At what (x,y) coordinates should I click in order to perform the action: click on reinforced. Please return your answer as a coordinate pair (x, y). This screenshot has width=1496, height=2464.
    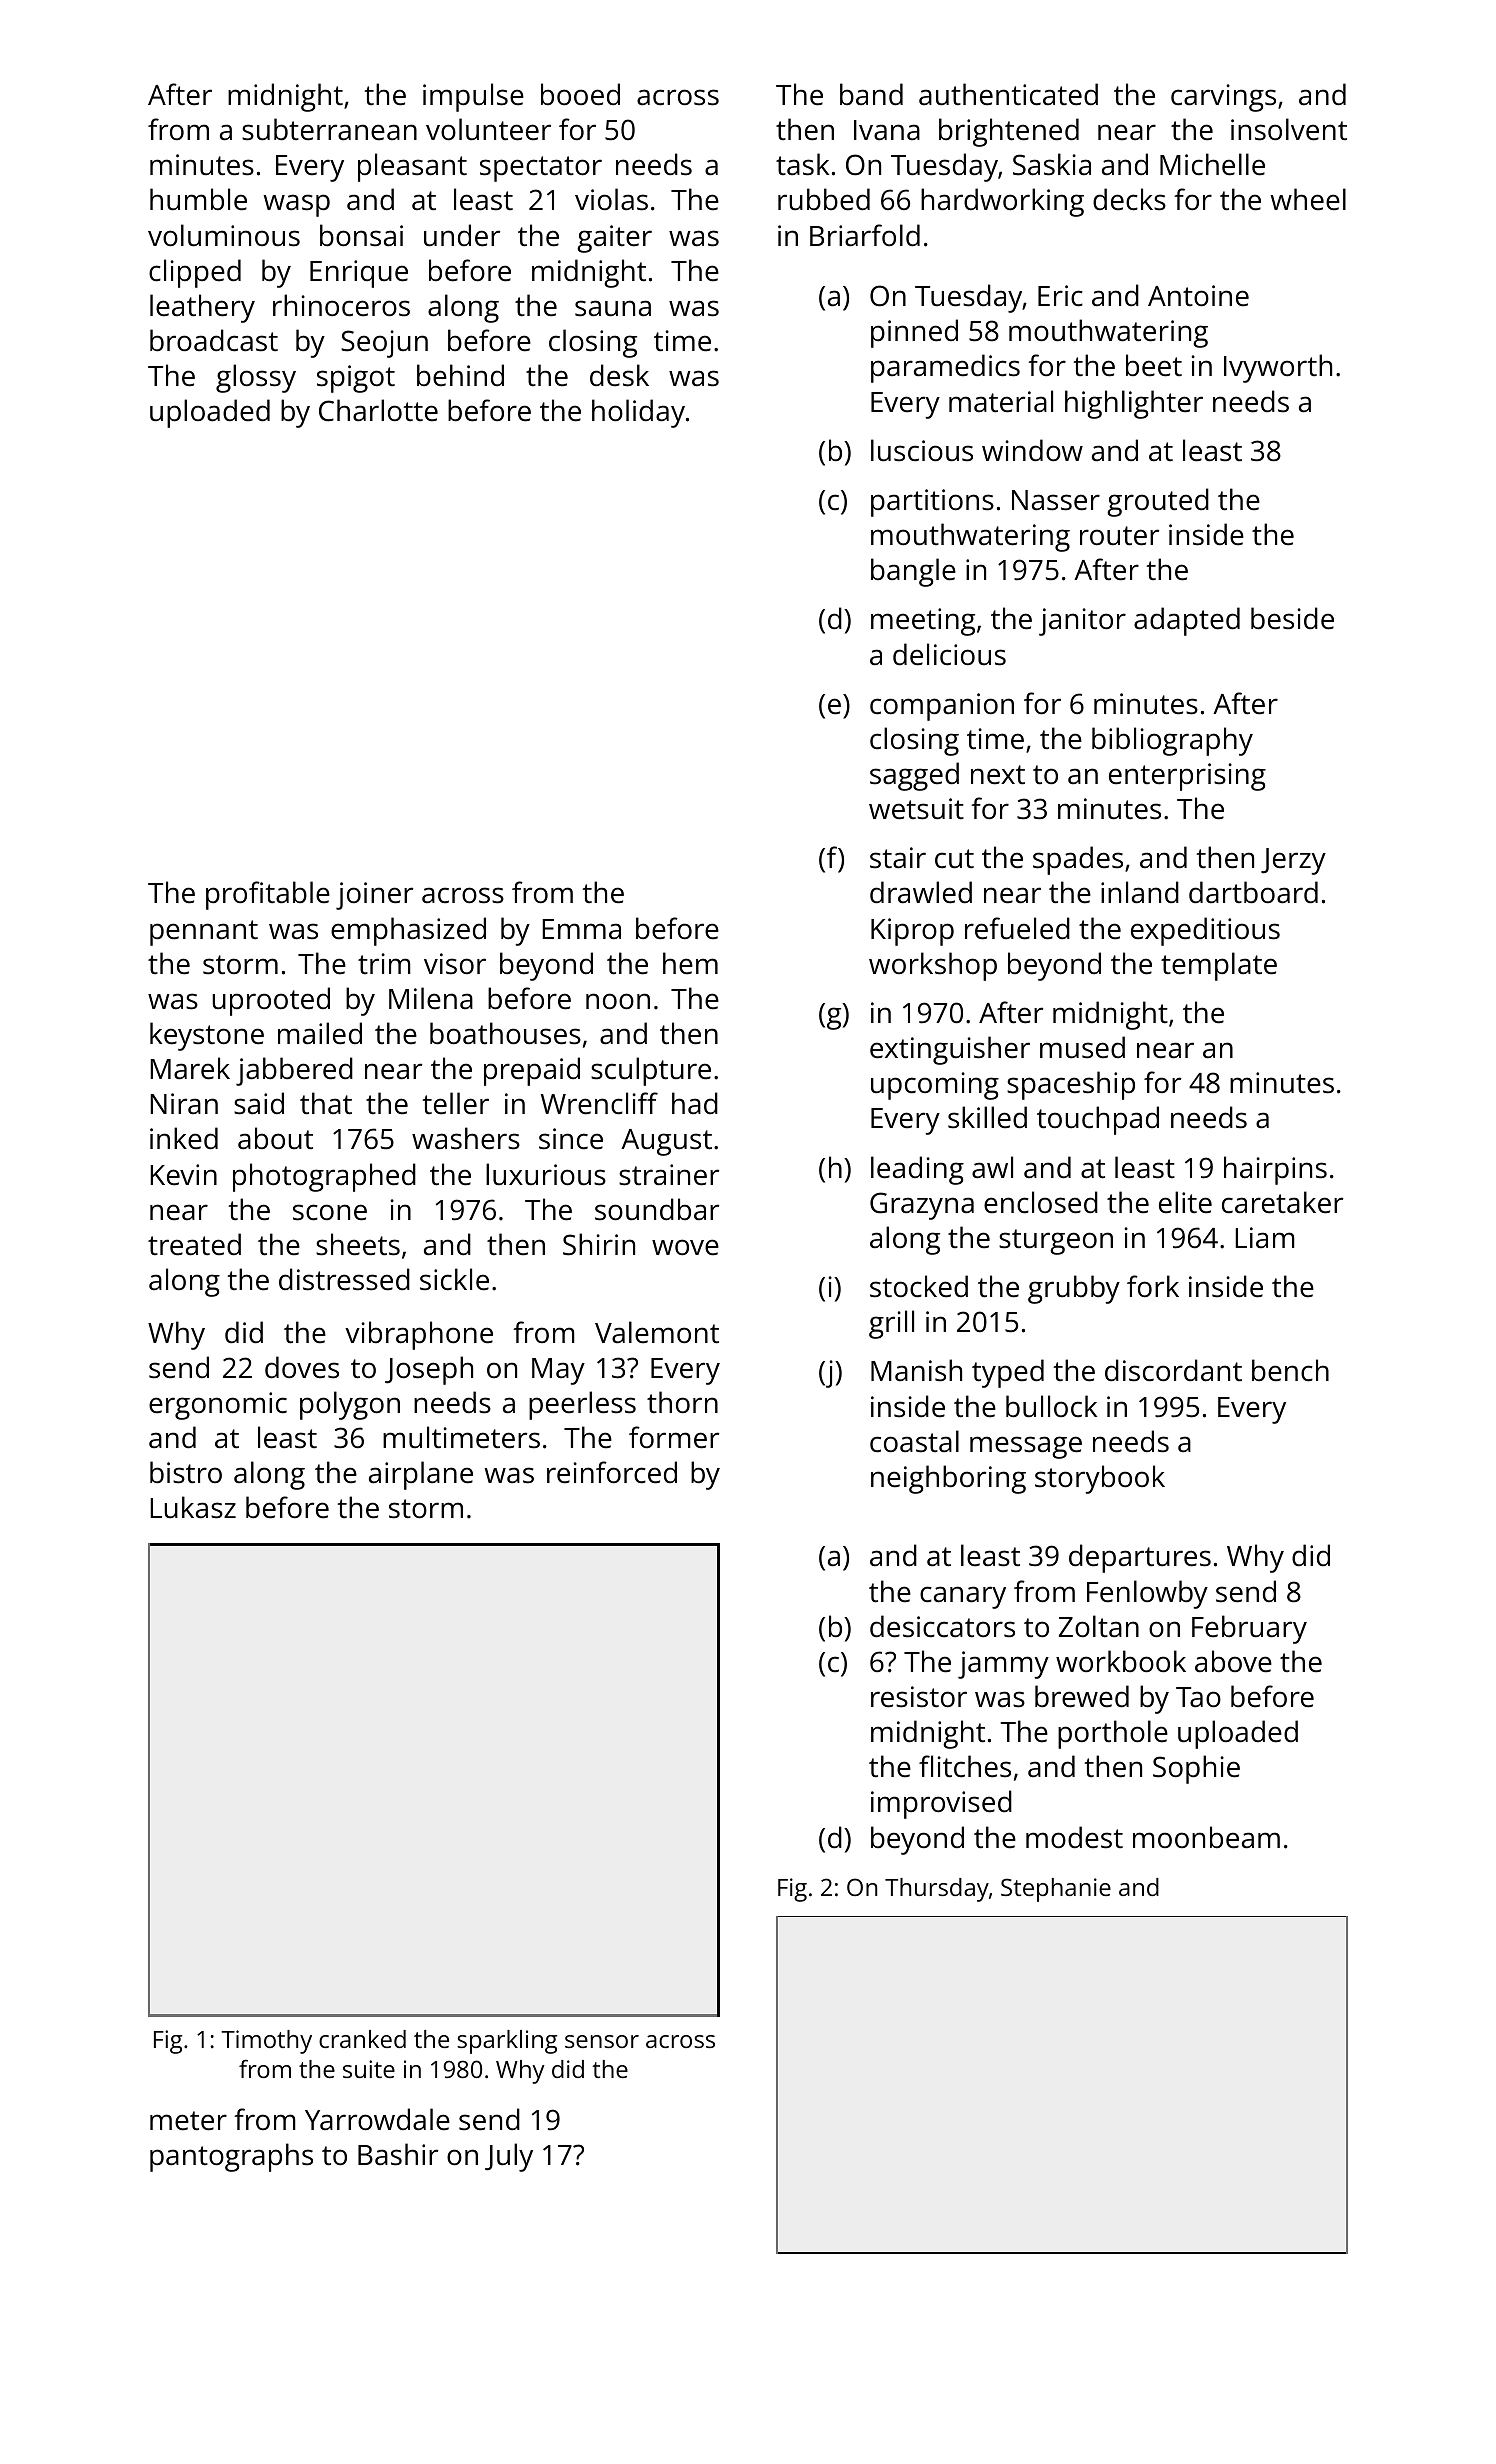
    Looking at the image, I should click on (612, 1472).
